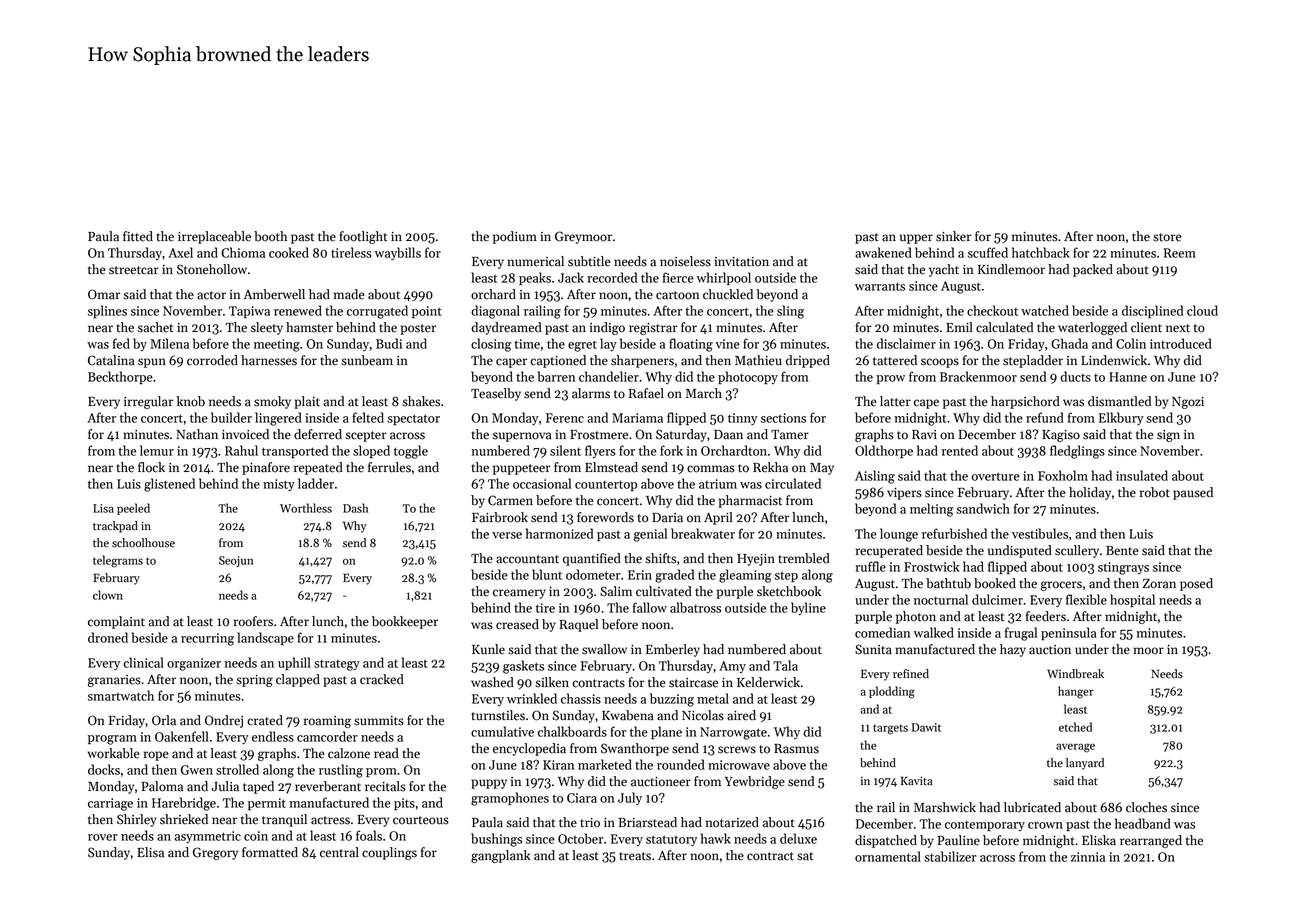 Image resolution: width=1308 pixels, height=924 pixels. What do you see at coordinates (389, 853) in the document?
I see `couplings` at bounding box center [389, 853].
